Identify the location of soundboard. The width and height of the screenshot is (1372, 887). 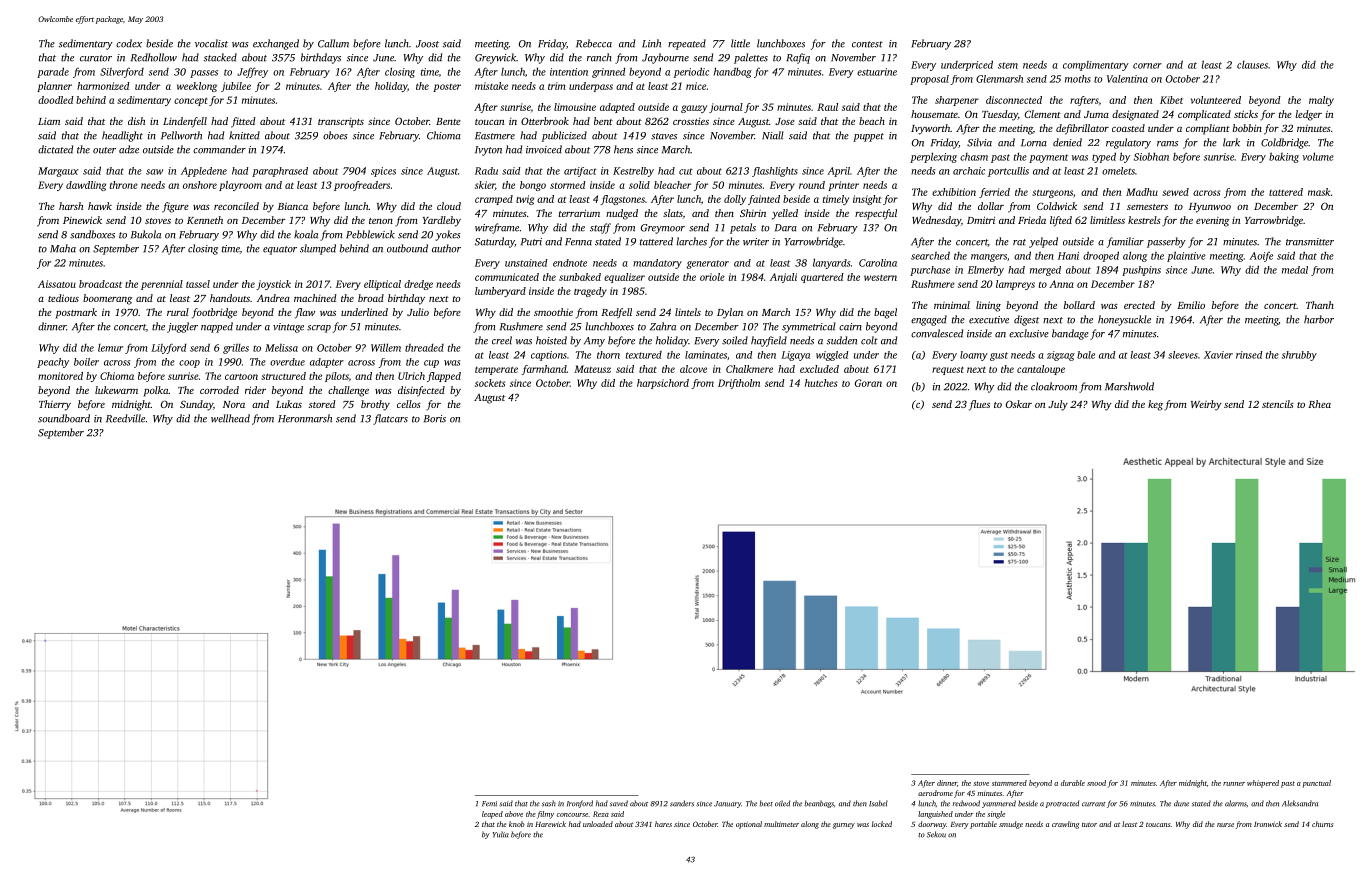
(64, 418).
